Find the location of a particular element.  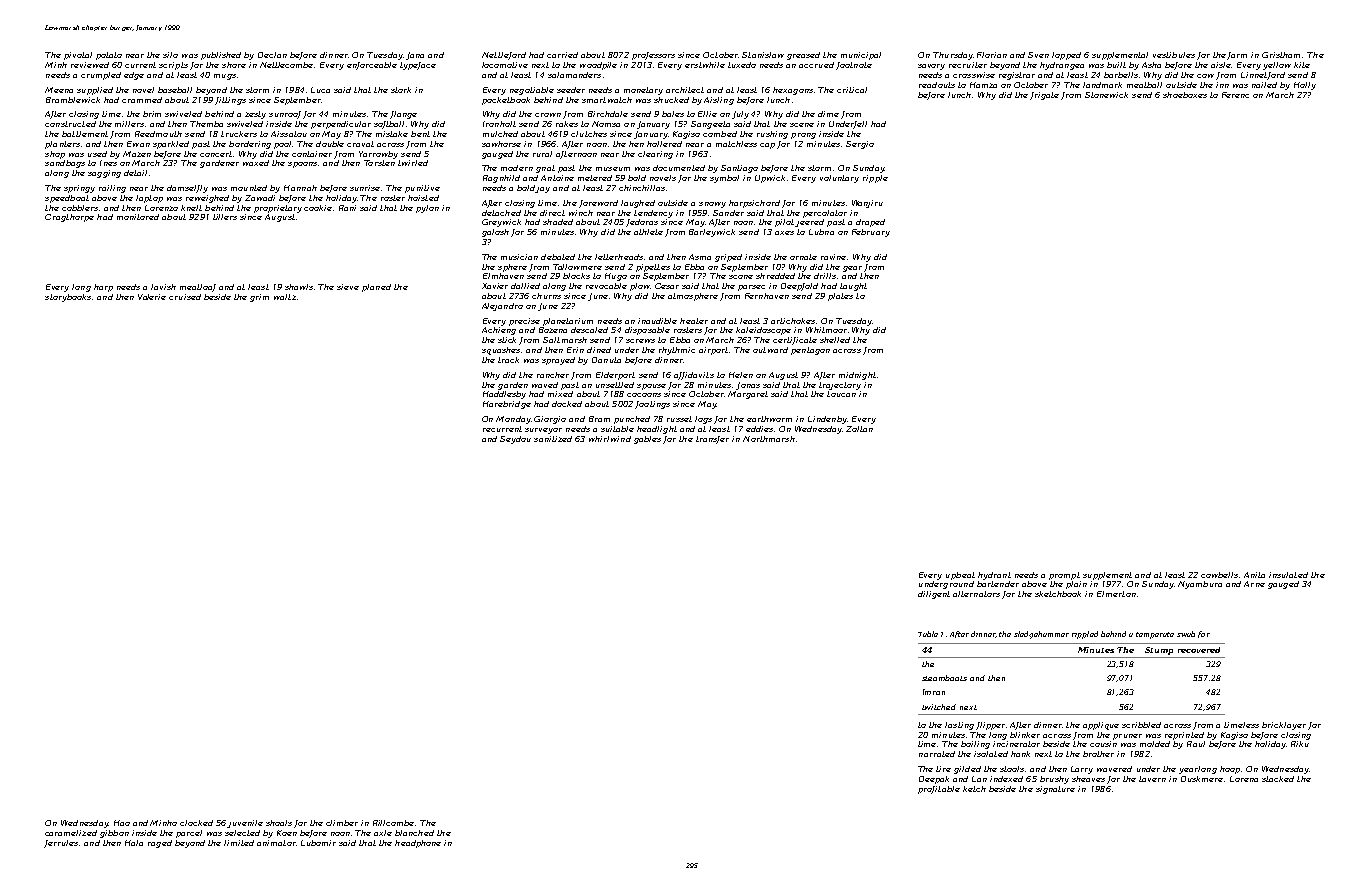

crammed is located at coordinates (142, 100).
